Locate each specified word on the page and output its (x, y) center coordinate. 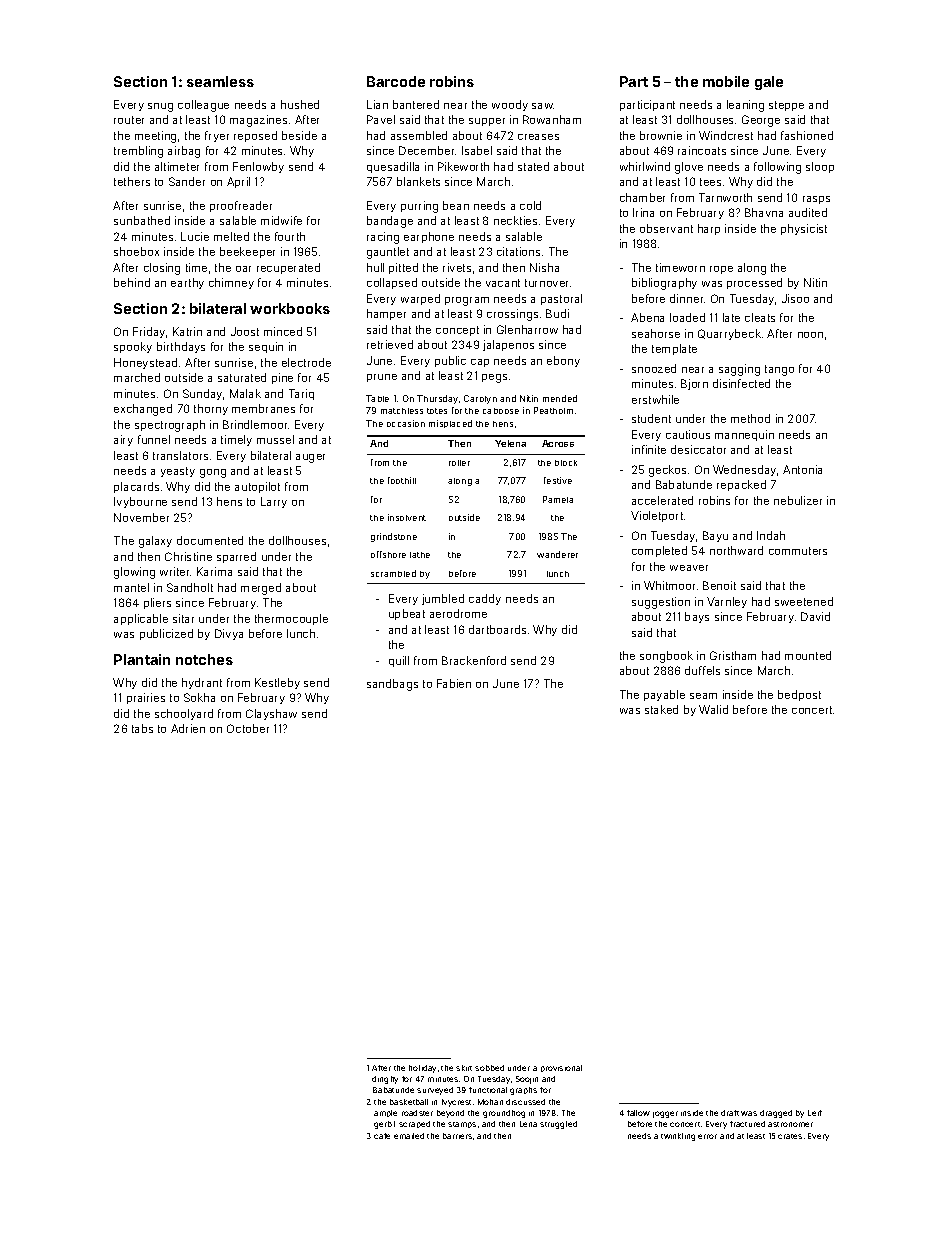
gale (769, 83)
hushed (300, 104)
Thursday (437, 399)
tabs (142, 728)
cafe (382, 1136)
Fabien (454, 683)
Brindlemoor (256, 424)
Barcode (396, 81)
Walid (713, 709)
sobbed (489, 1068)
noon (810, 335)
